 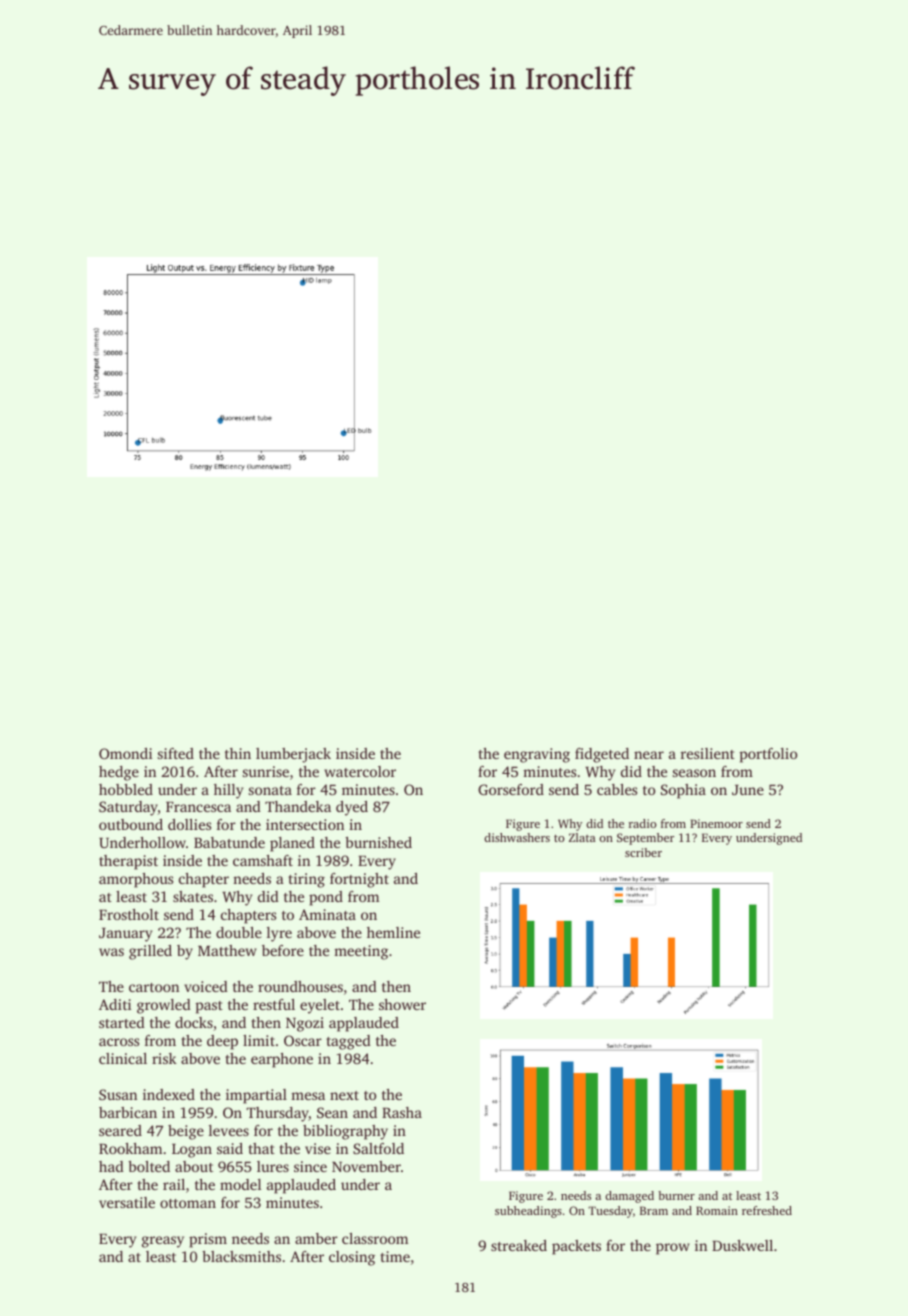 I want to click on meeting, so click(x=361, y=952).
